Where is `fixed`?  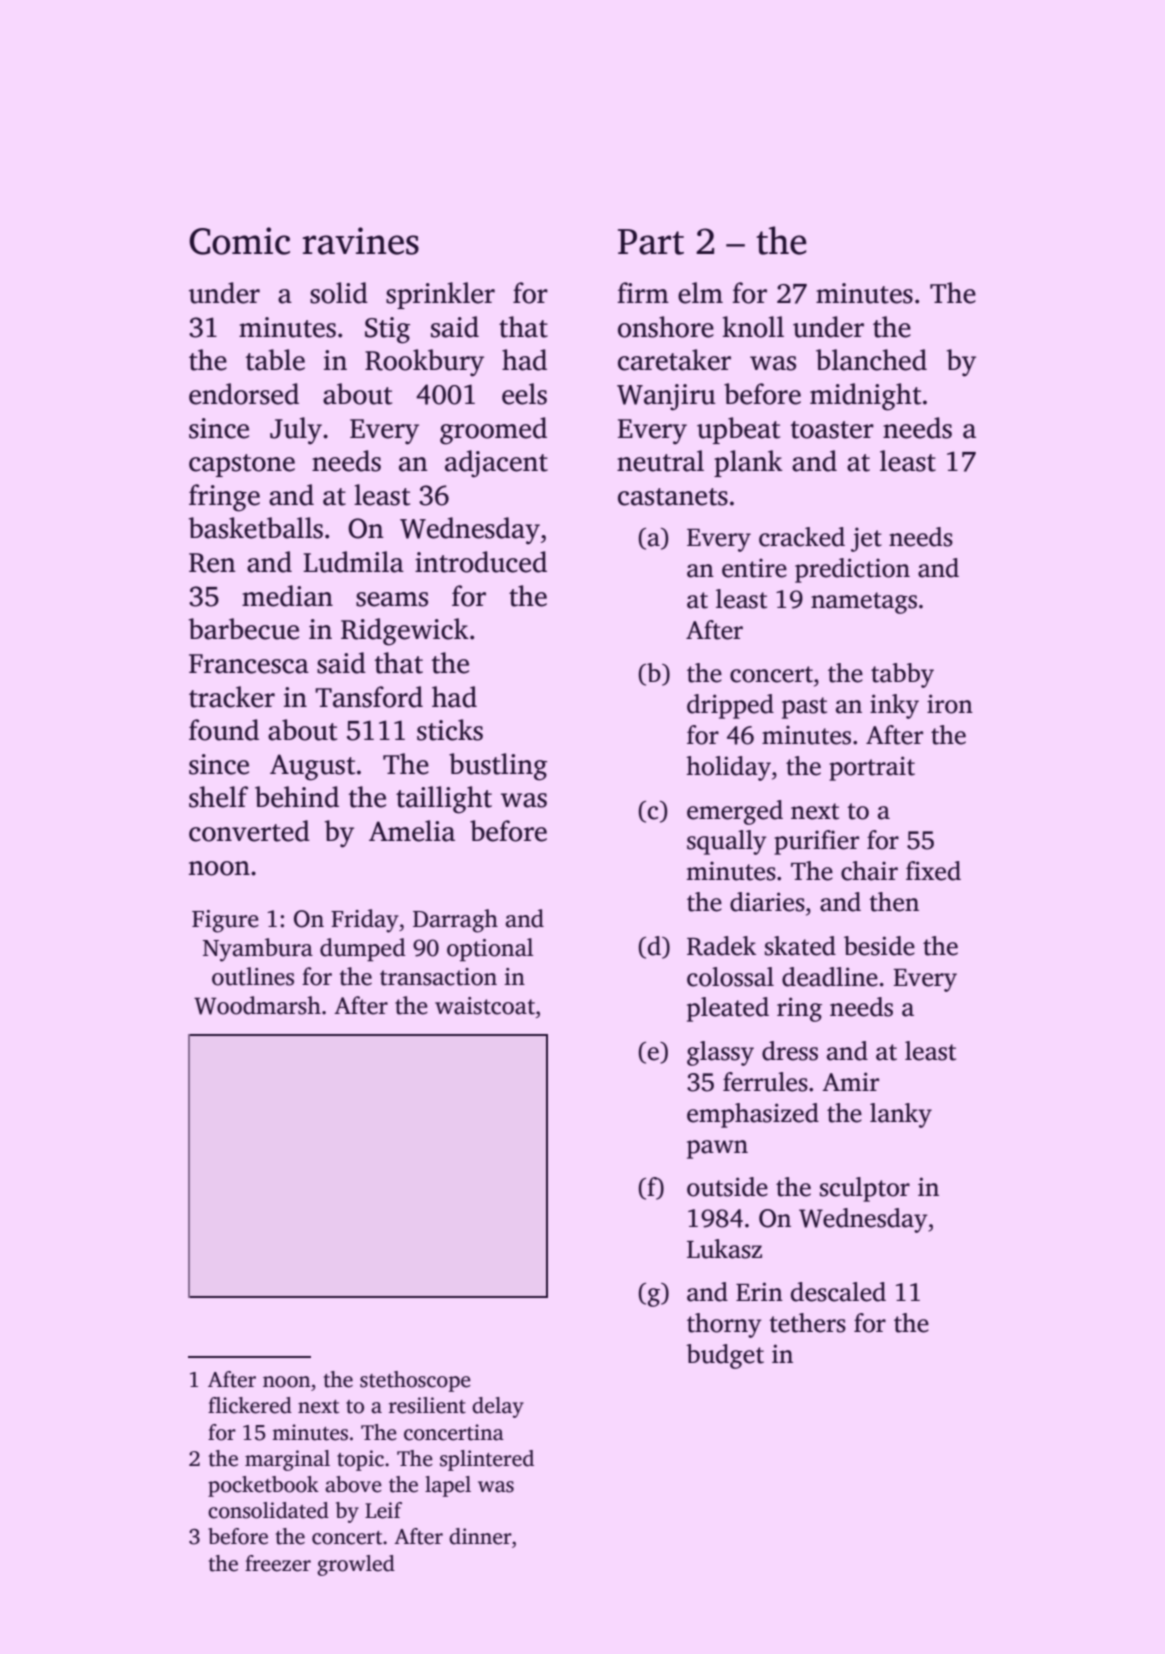 fixed is located at coordinates (933, 871).
